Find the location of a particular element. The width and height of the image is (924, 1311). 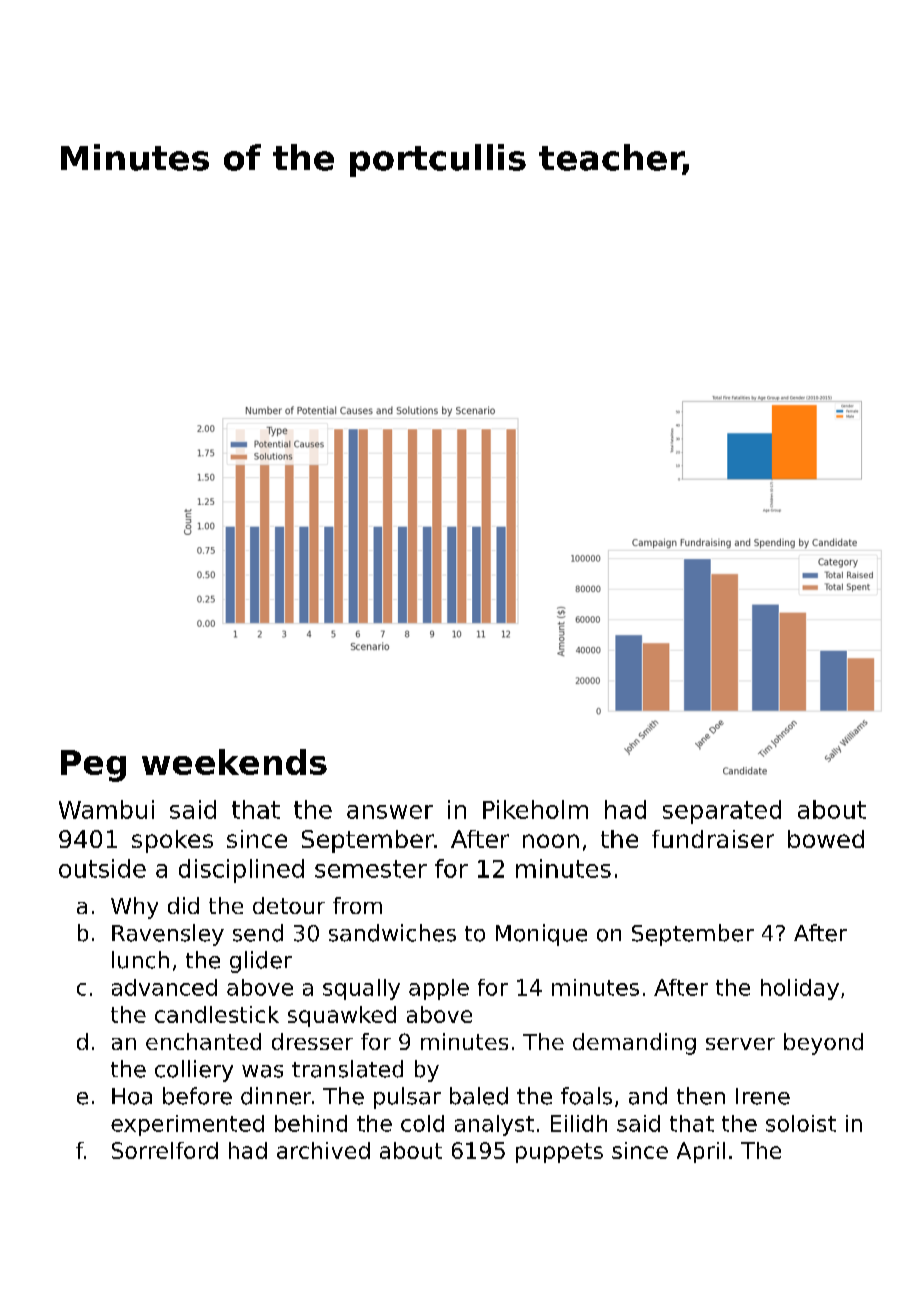

soloist is located at coordinates (801, 1123).
